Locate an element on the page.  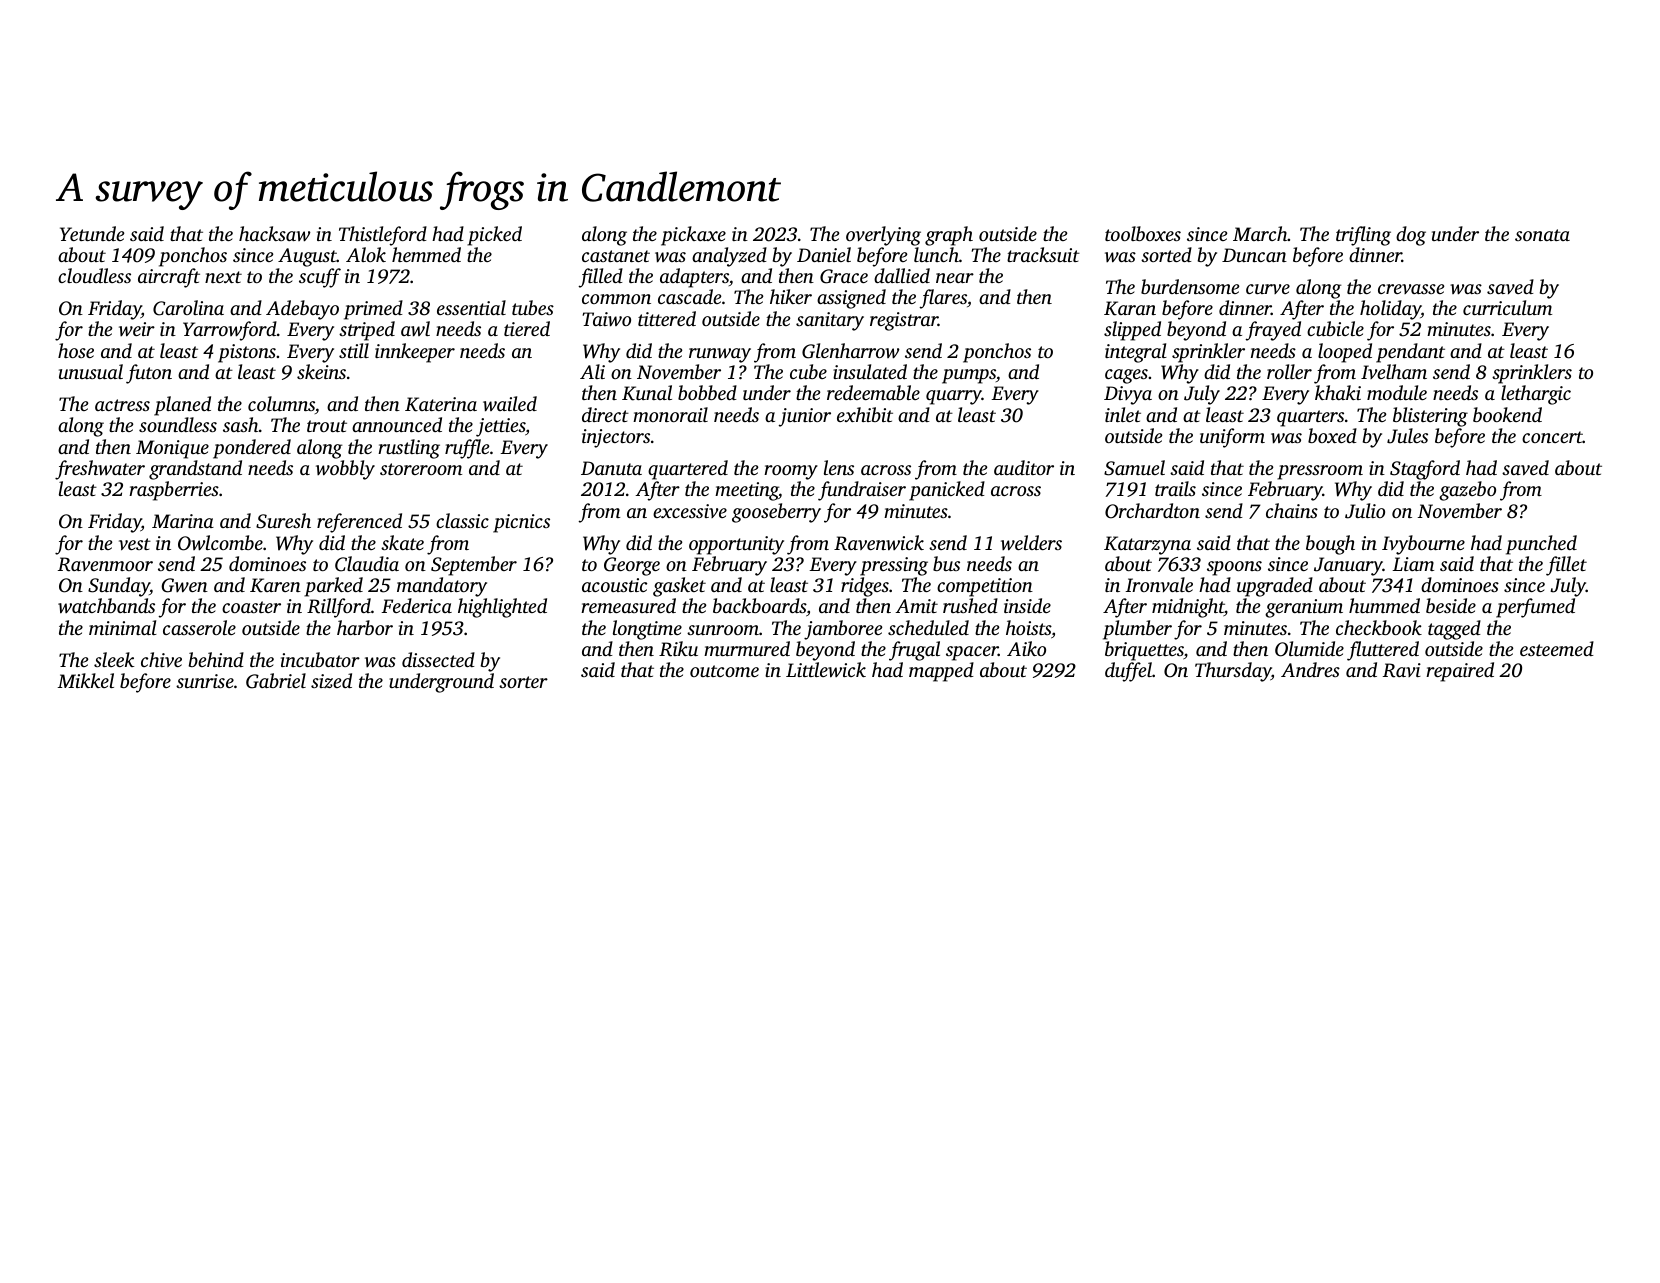
esteemed is located at coordinates (1557, 648).
